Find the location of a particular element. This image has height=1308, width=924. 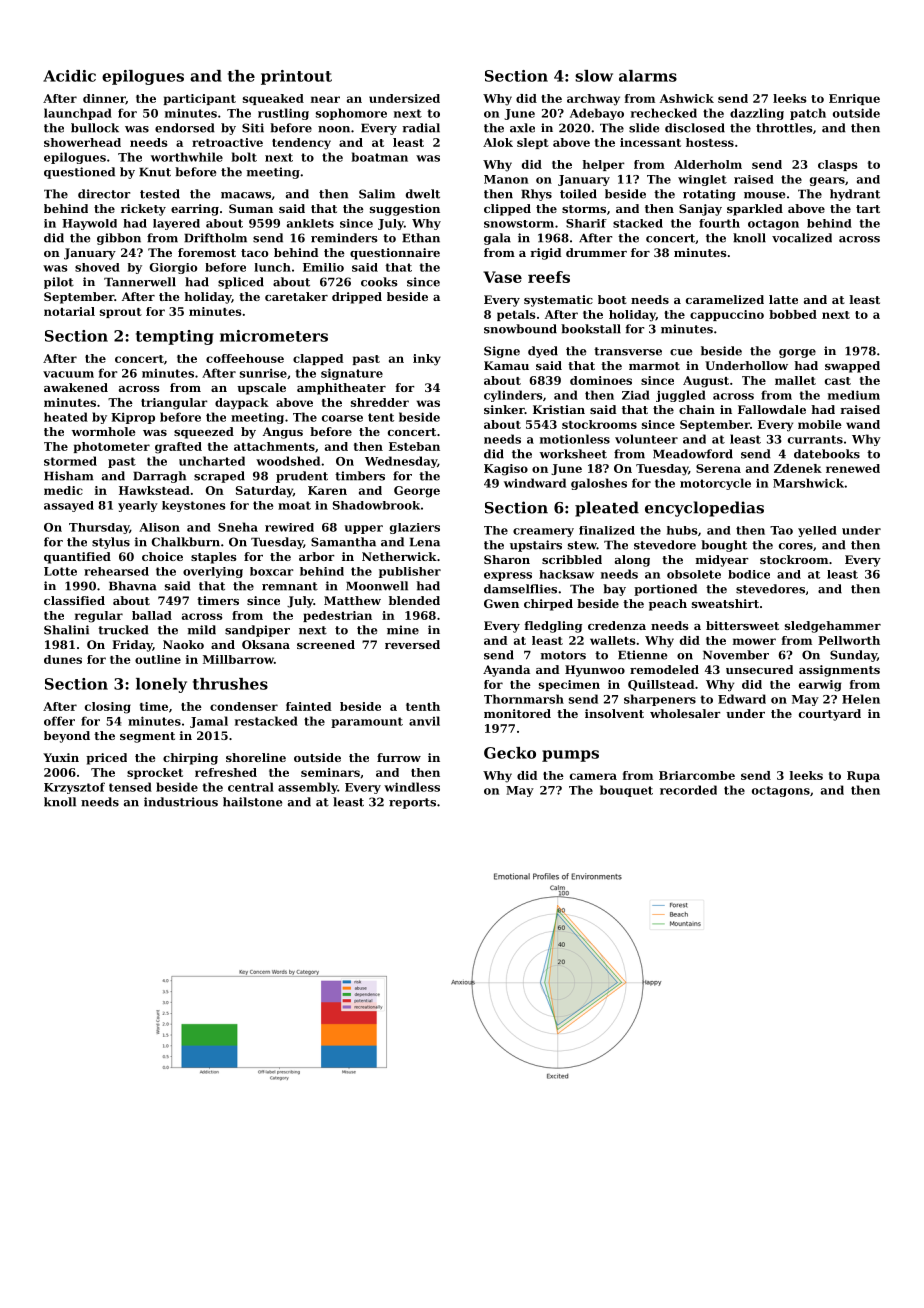

slow is located at coordinates (594, 76).
